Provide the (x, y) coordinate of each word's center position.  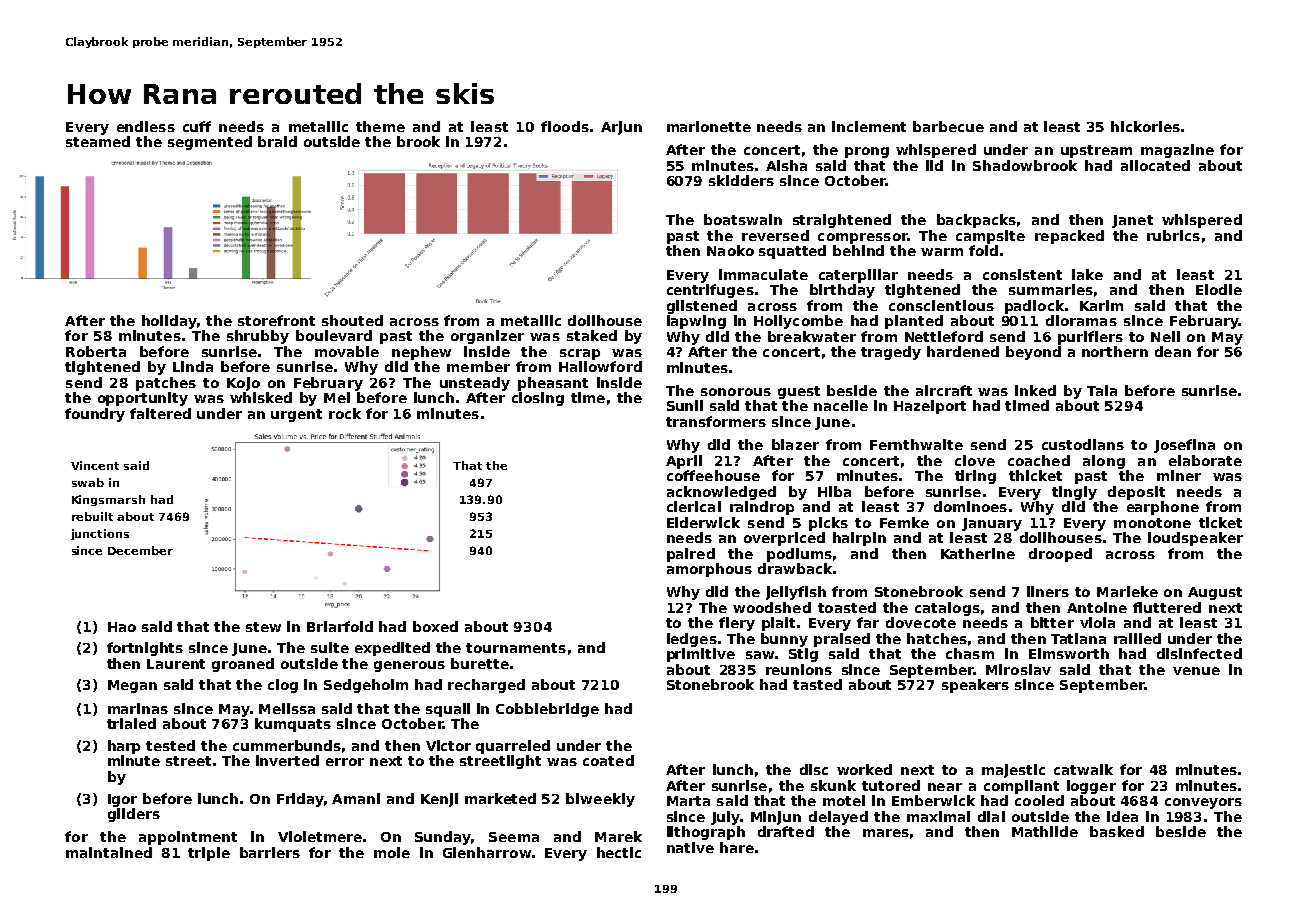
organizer (487, 337)
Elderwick (703, 522)
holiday (169, 322)
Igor (122, 800)
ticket (1220, 522)
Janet (1132, 221)
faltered (160, 413)
